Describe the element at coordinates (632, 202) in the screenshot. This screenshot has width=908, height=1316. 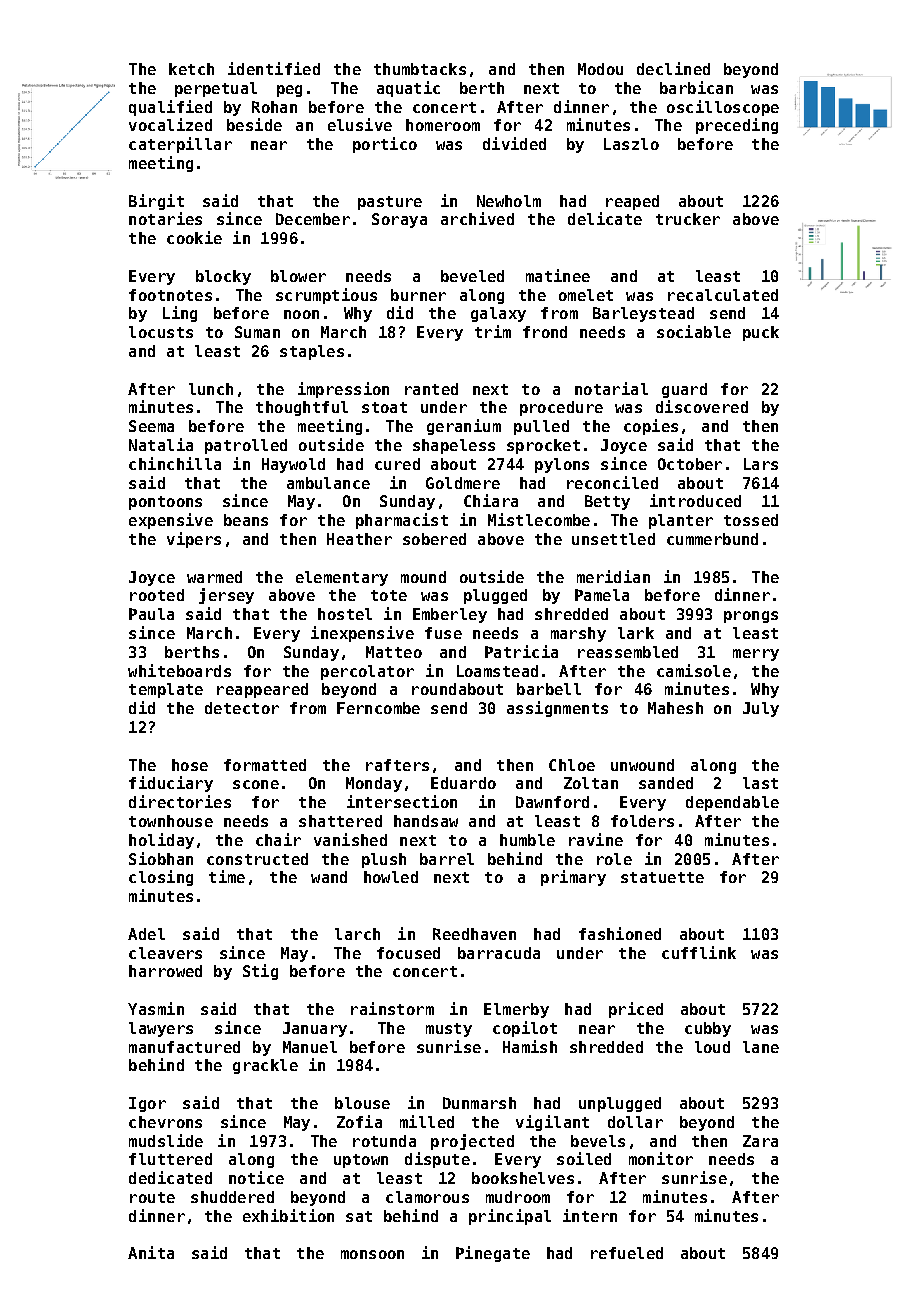
I see `reaped` at that location.
